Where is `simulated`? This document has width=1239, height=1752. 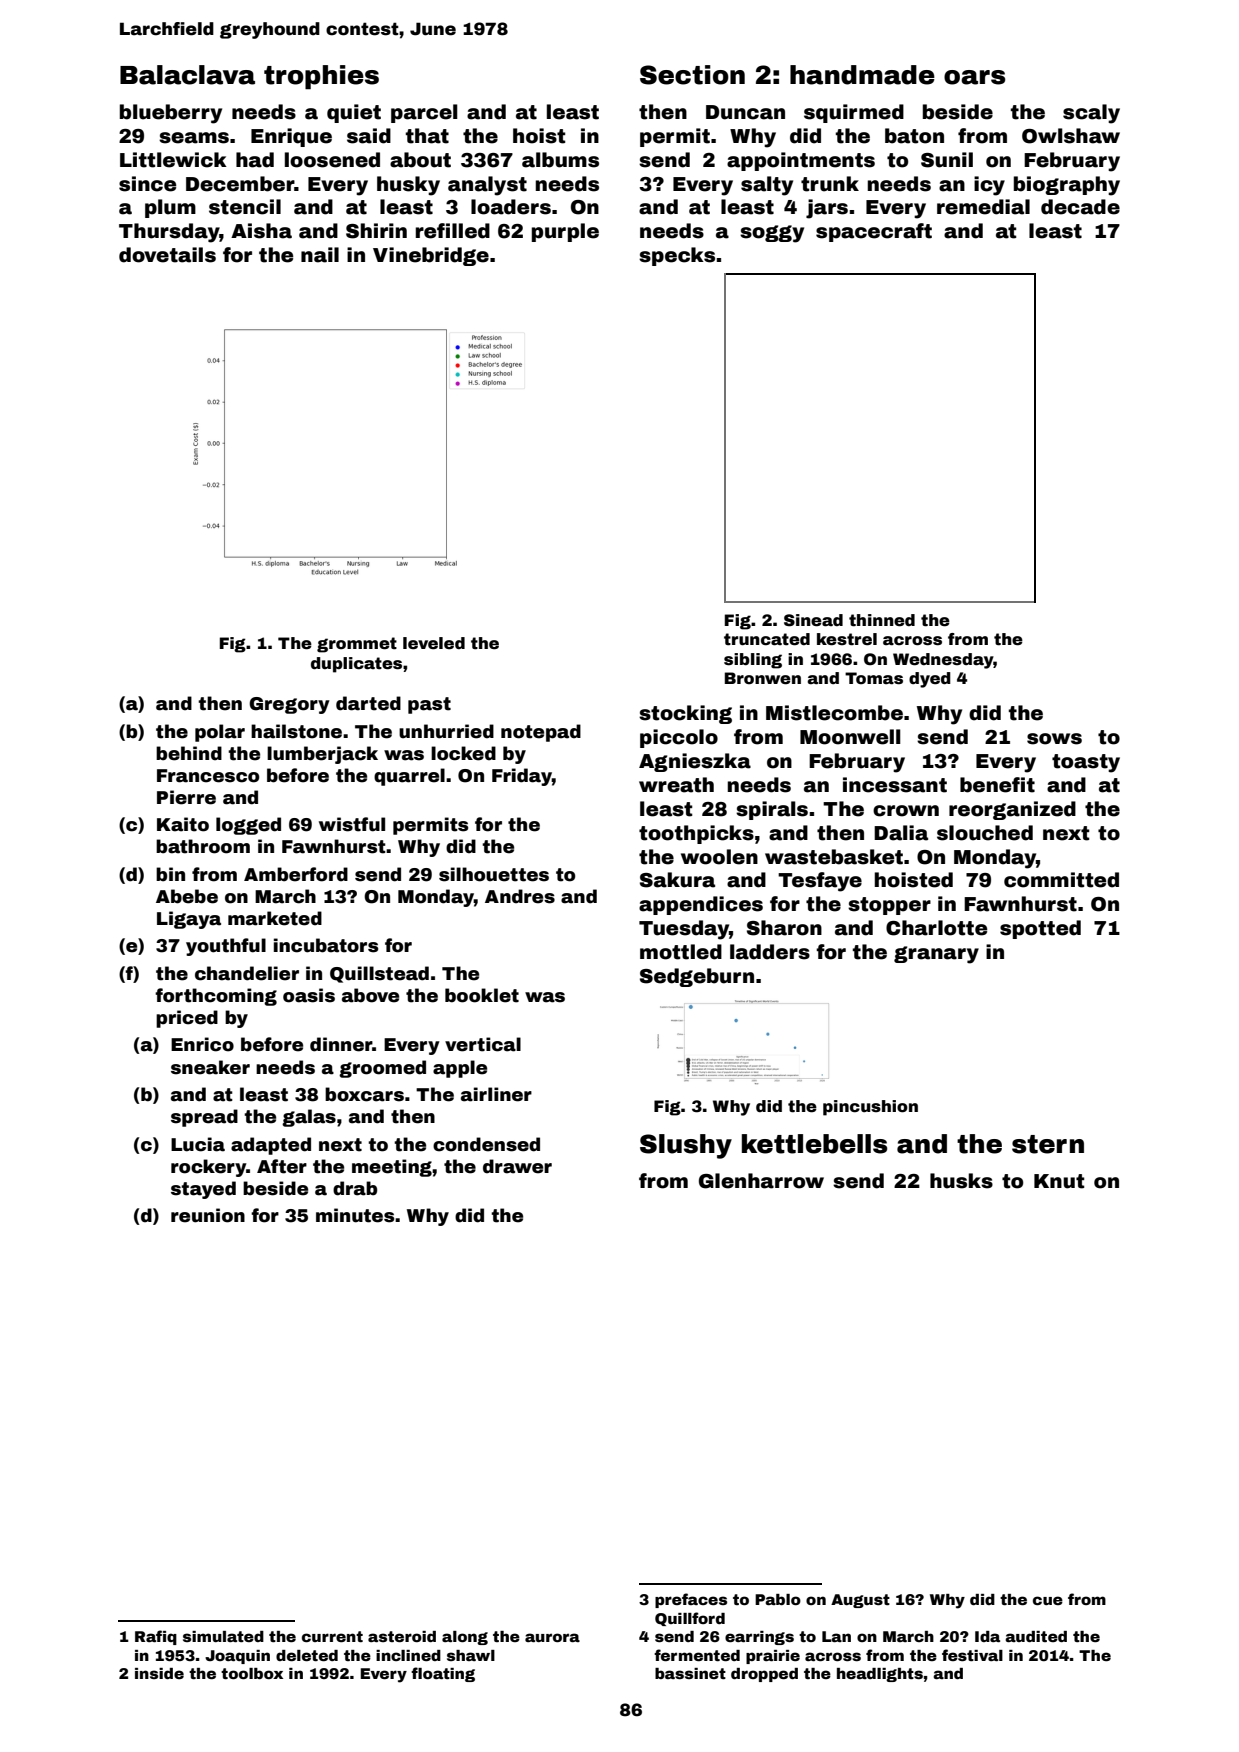 simulated is located at coordinates (223, 1636).
